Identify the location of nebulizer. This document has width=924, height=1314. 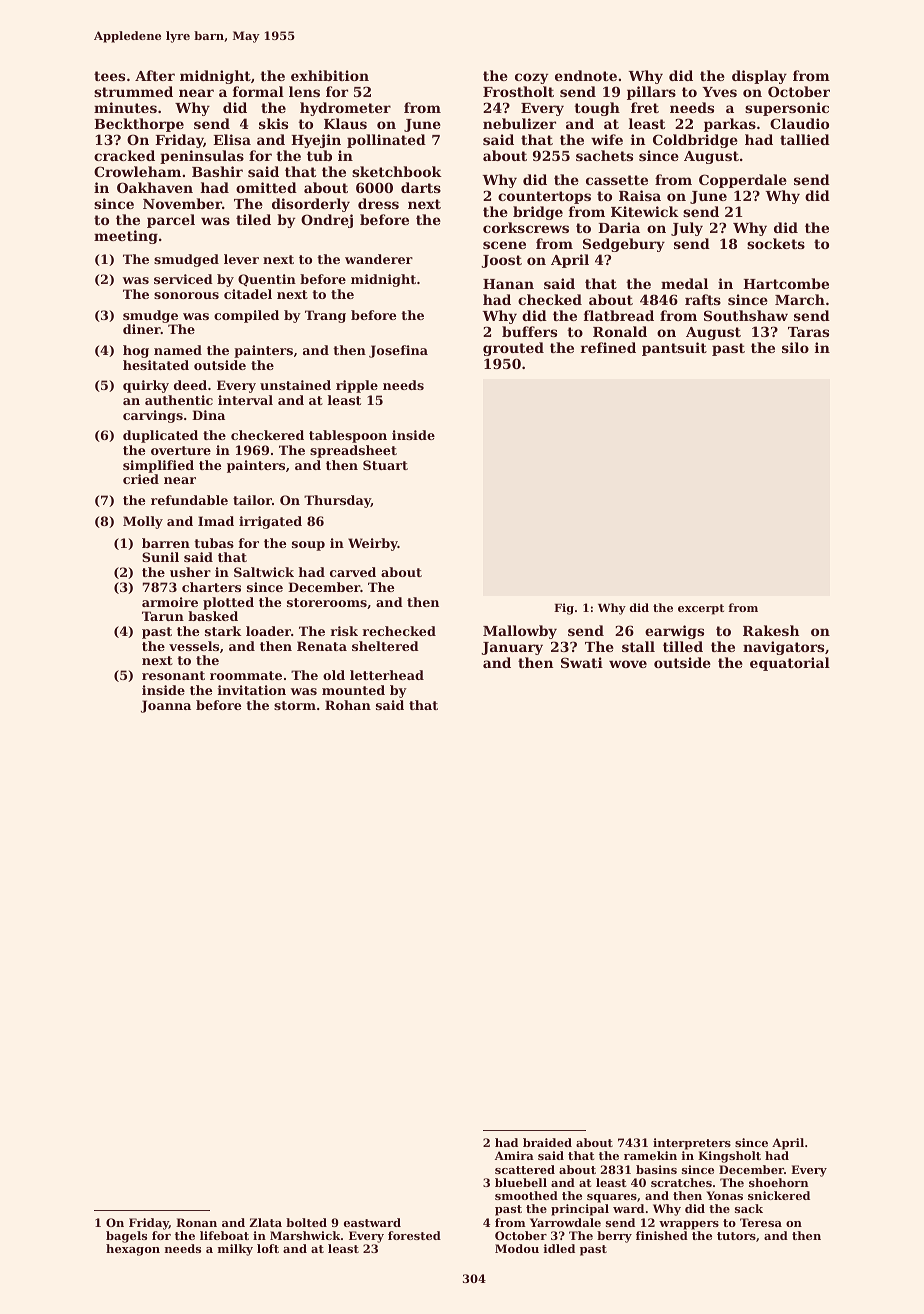
(519, 123).
